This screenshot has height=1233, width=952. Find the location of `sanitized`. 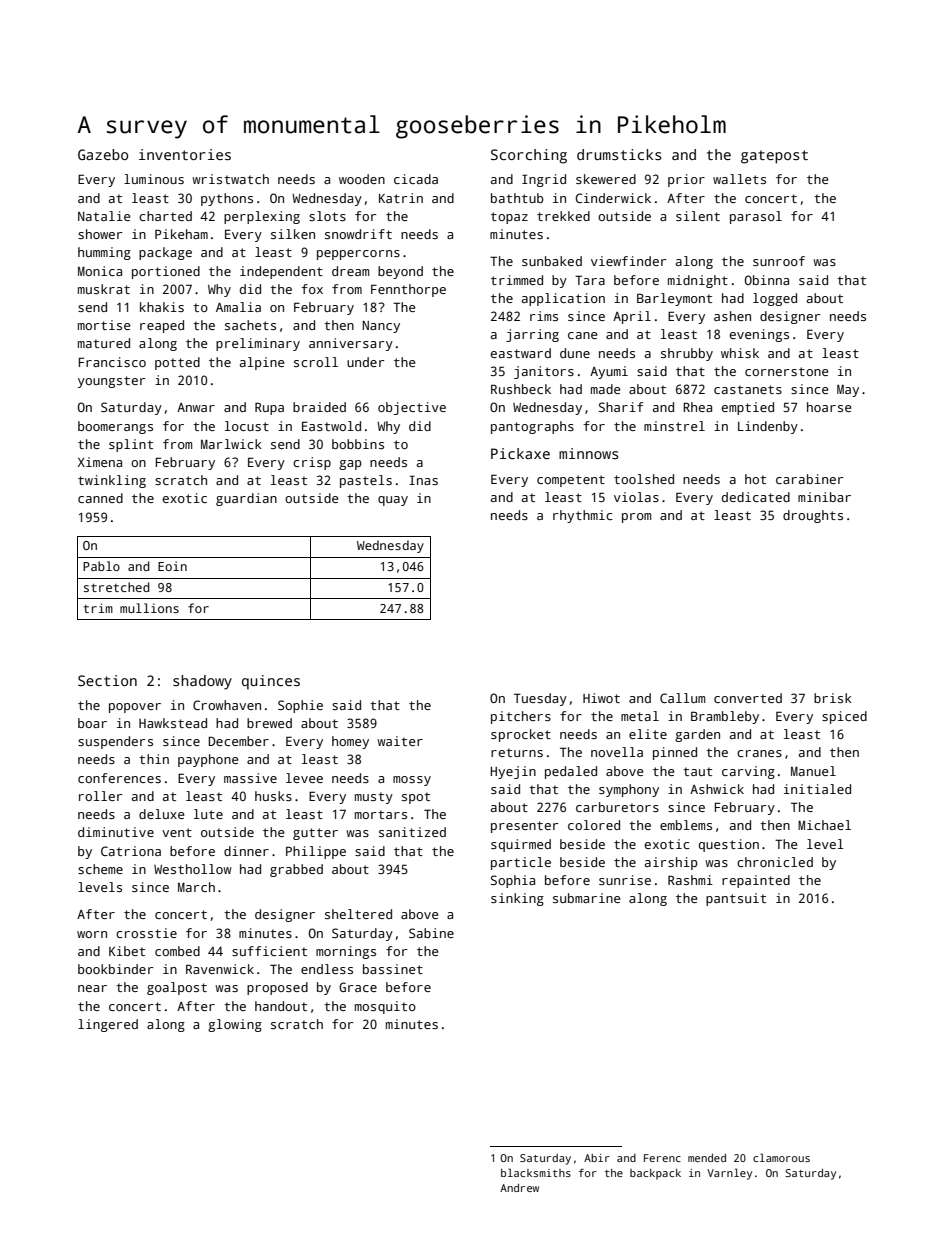

sanitized is located at coordinates (412, 832).
